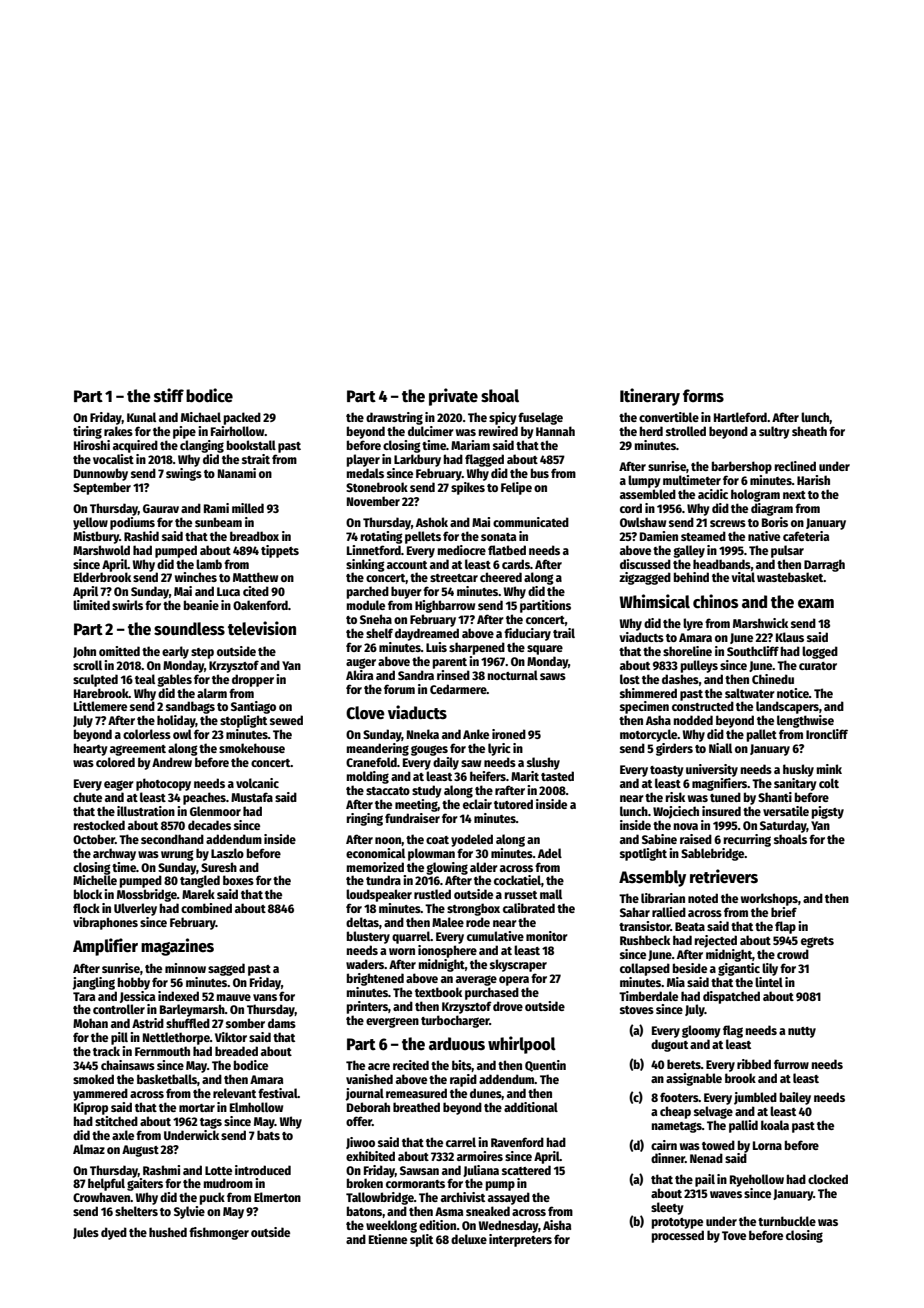 This image has height=1308, width=924. What do you see at coordinates (703, 396) in the image?
I see `forms` at bounding box center [703, 396].
